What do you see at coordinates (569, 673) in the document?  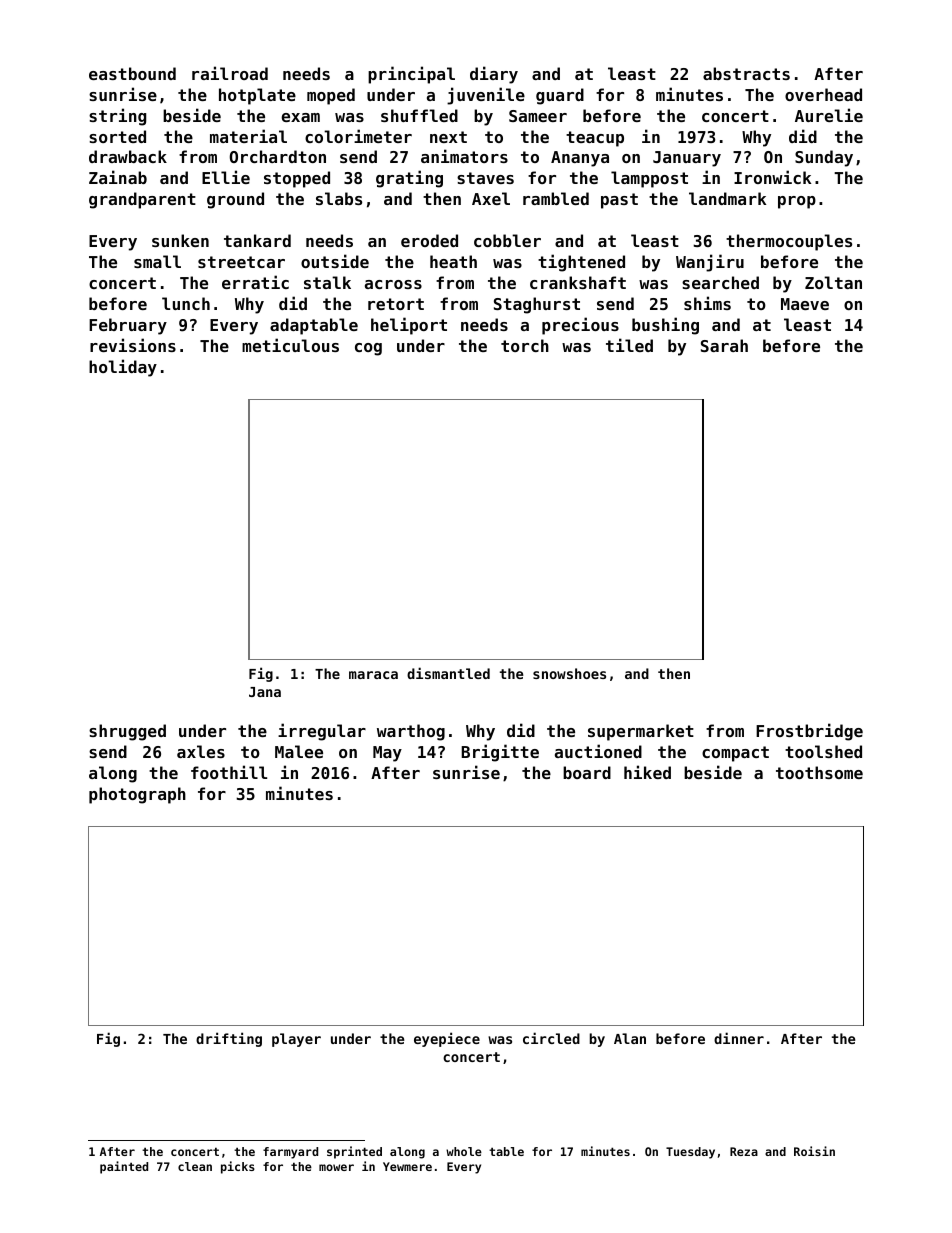 I see `snowshoes` at bounding box center [569, 673].
